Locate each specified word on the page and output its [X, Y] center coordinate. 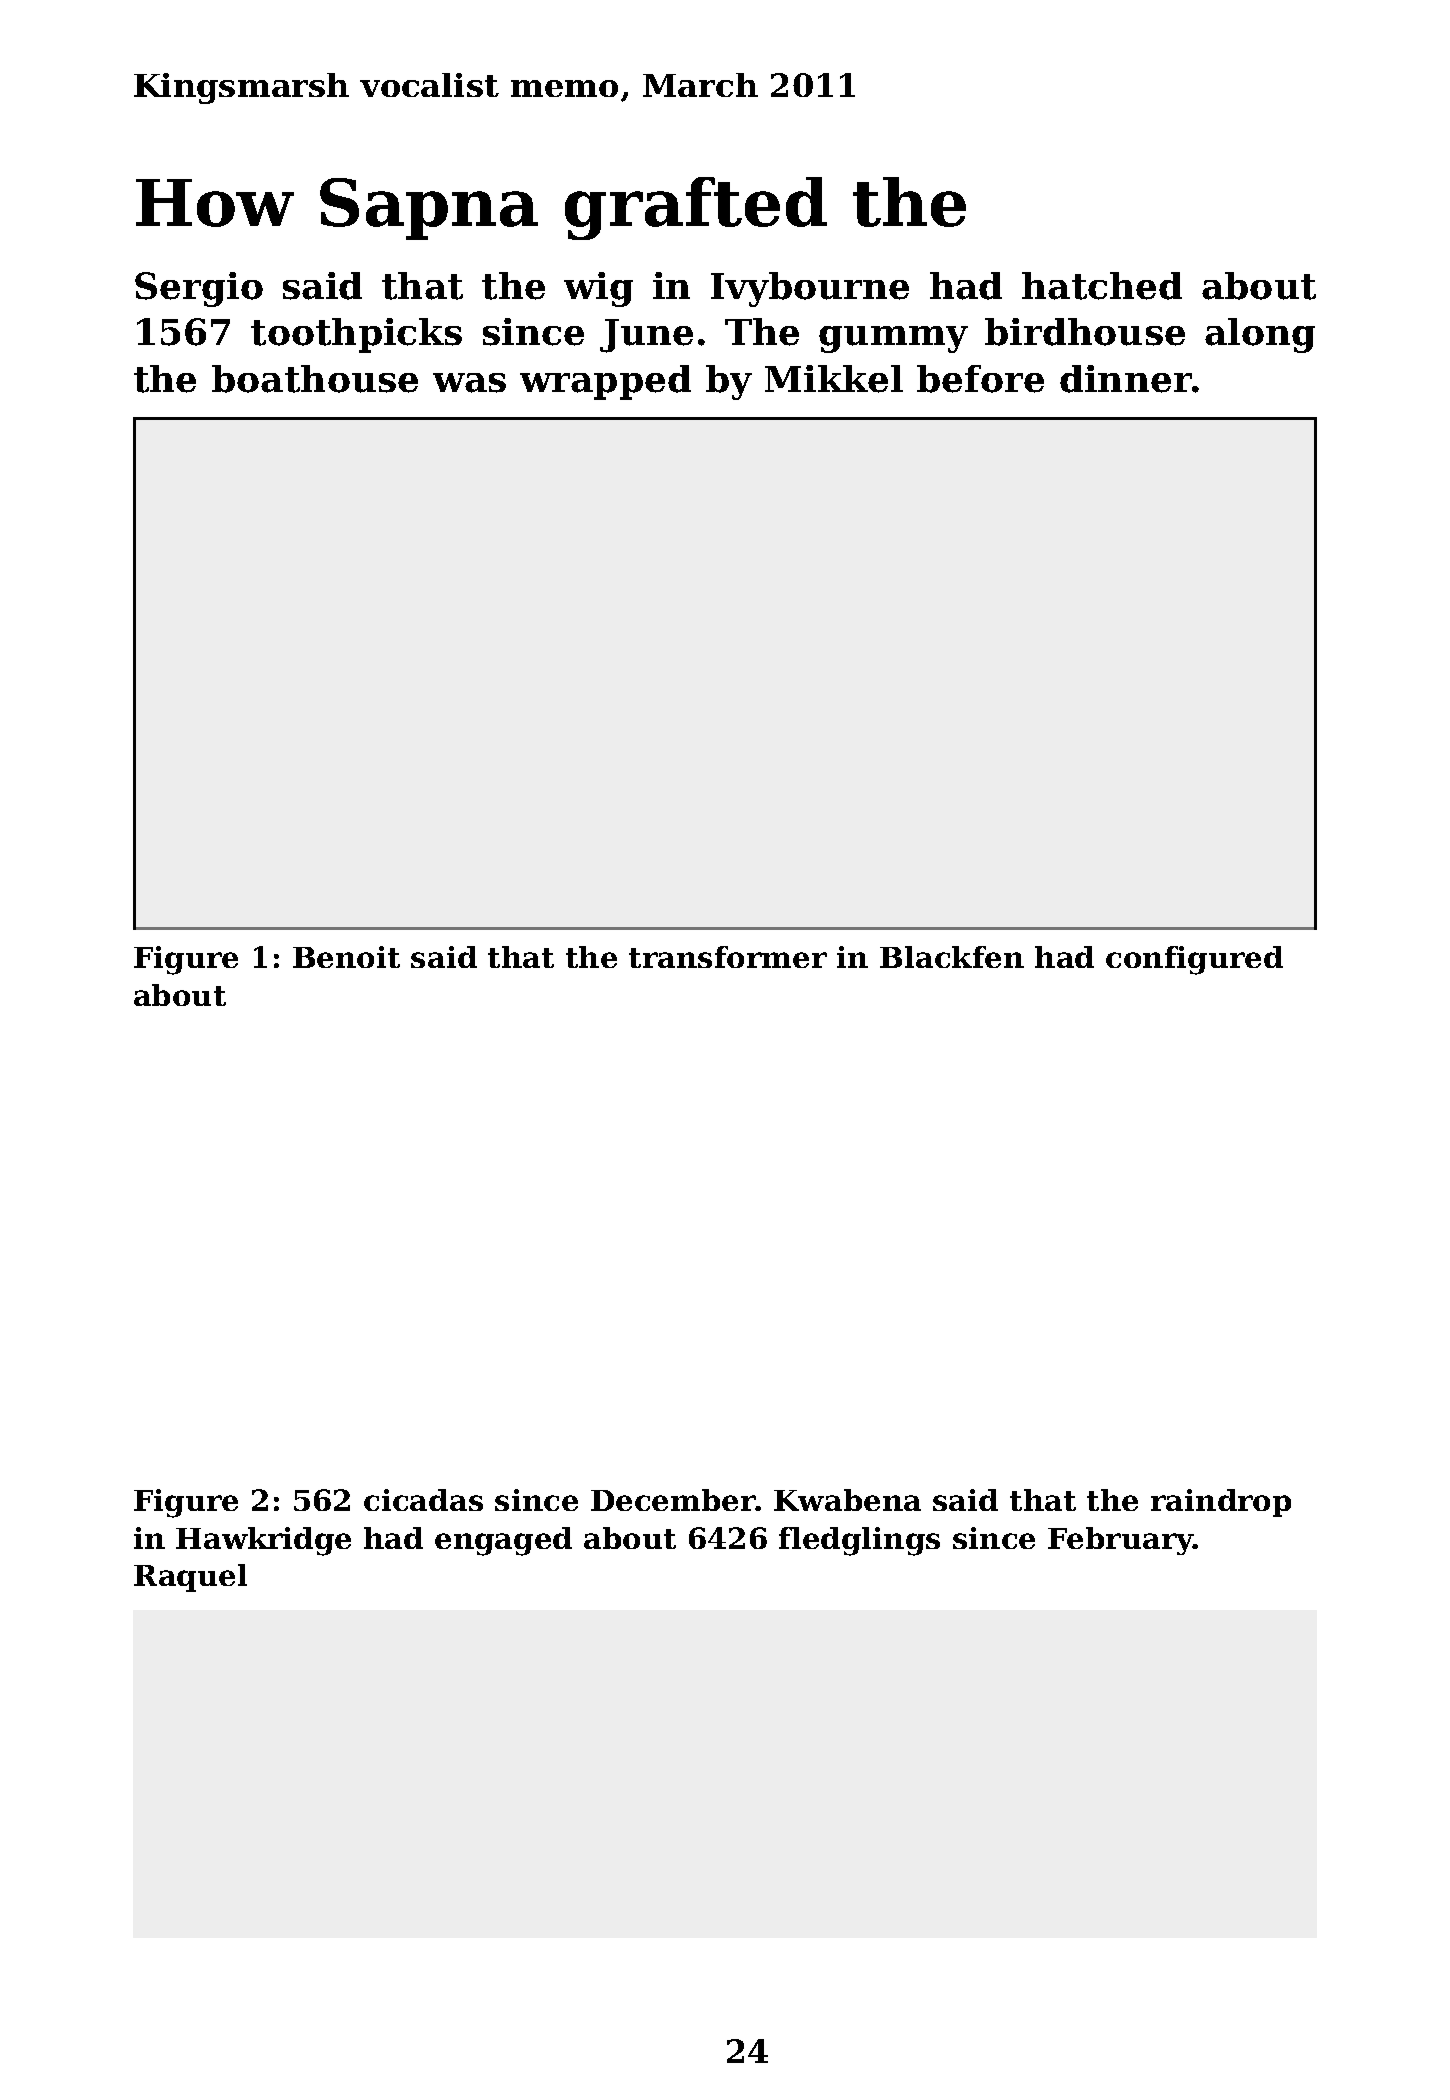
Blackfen [952, 957]
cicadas [423, 1500]
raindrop [1221, 1503]
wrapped [605, 382]
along [1260, 335]
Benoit [346, 957]
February [1121, 1541]
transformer [728, 957]
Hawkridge [263, 1541]
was [469, 383]
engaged [503, 1541]
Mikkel [834, 379]
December [673, 1500]
